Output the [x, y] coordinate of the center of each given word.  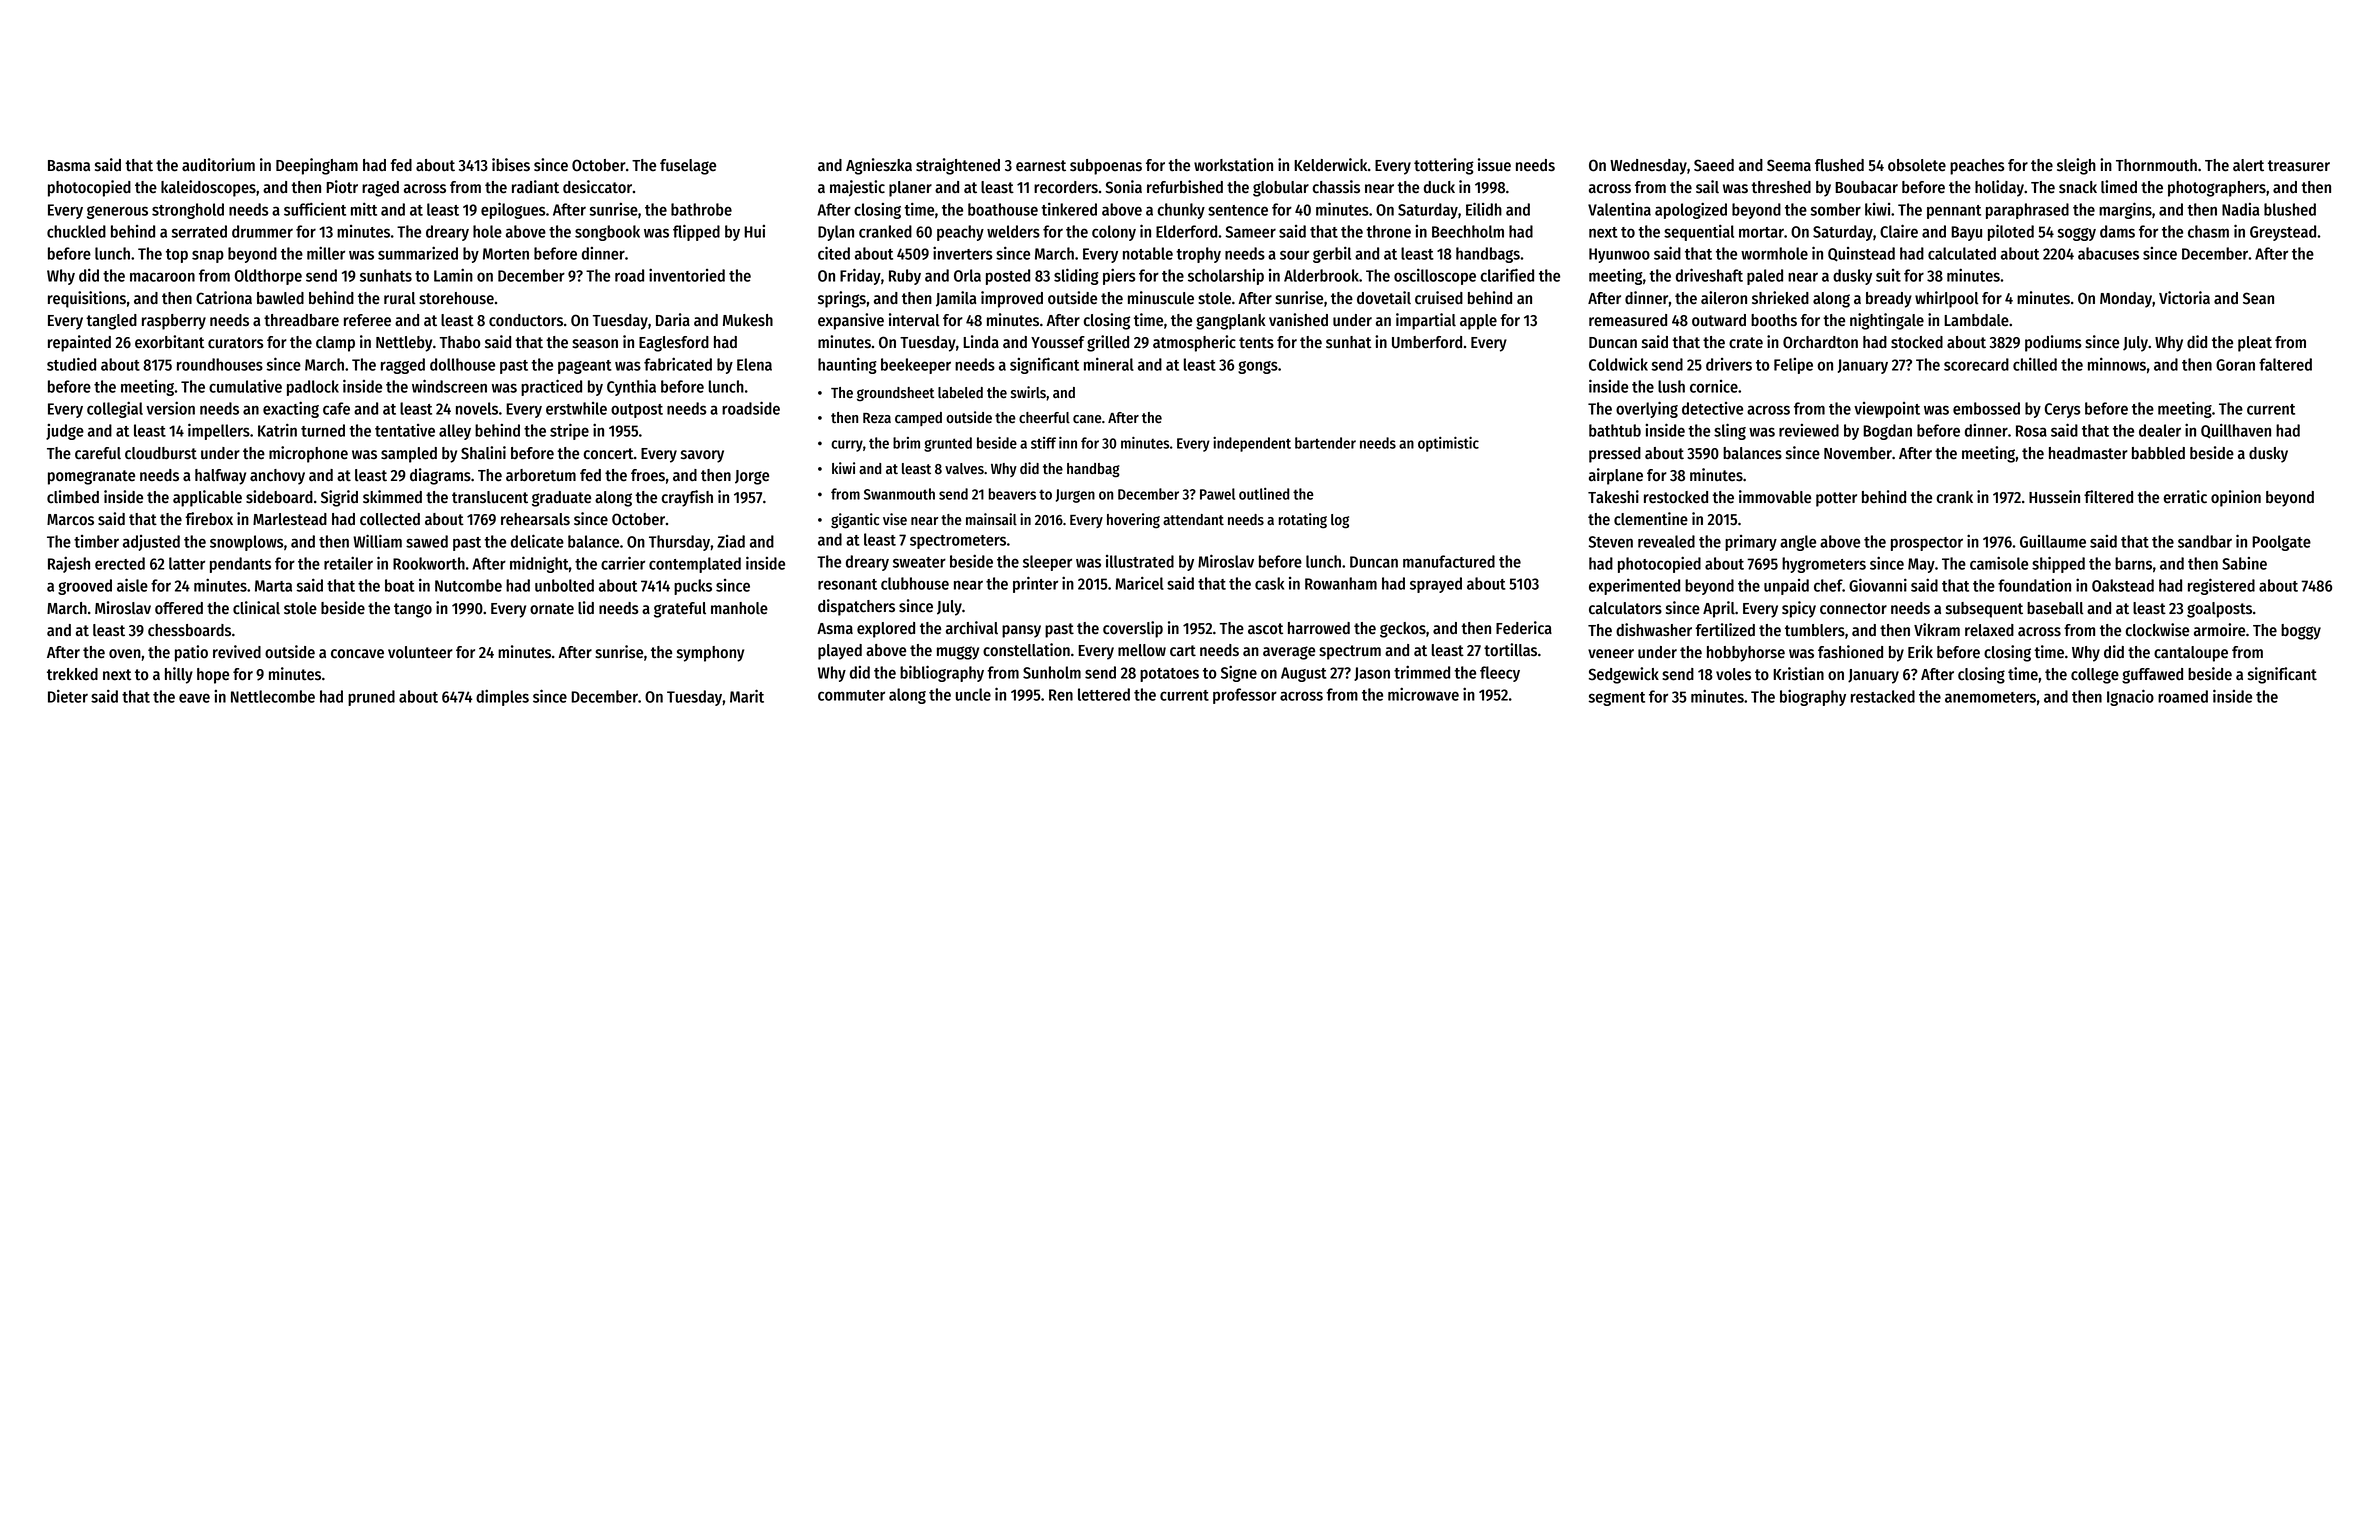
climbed [73, 497]
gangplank [1231, 322]
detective [1712, 408]
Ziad [731, 541]
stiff [1043, 443]
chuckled [76, 231]
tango [413, 610]
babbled [2158, 453]
